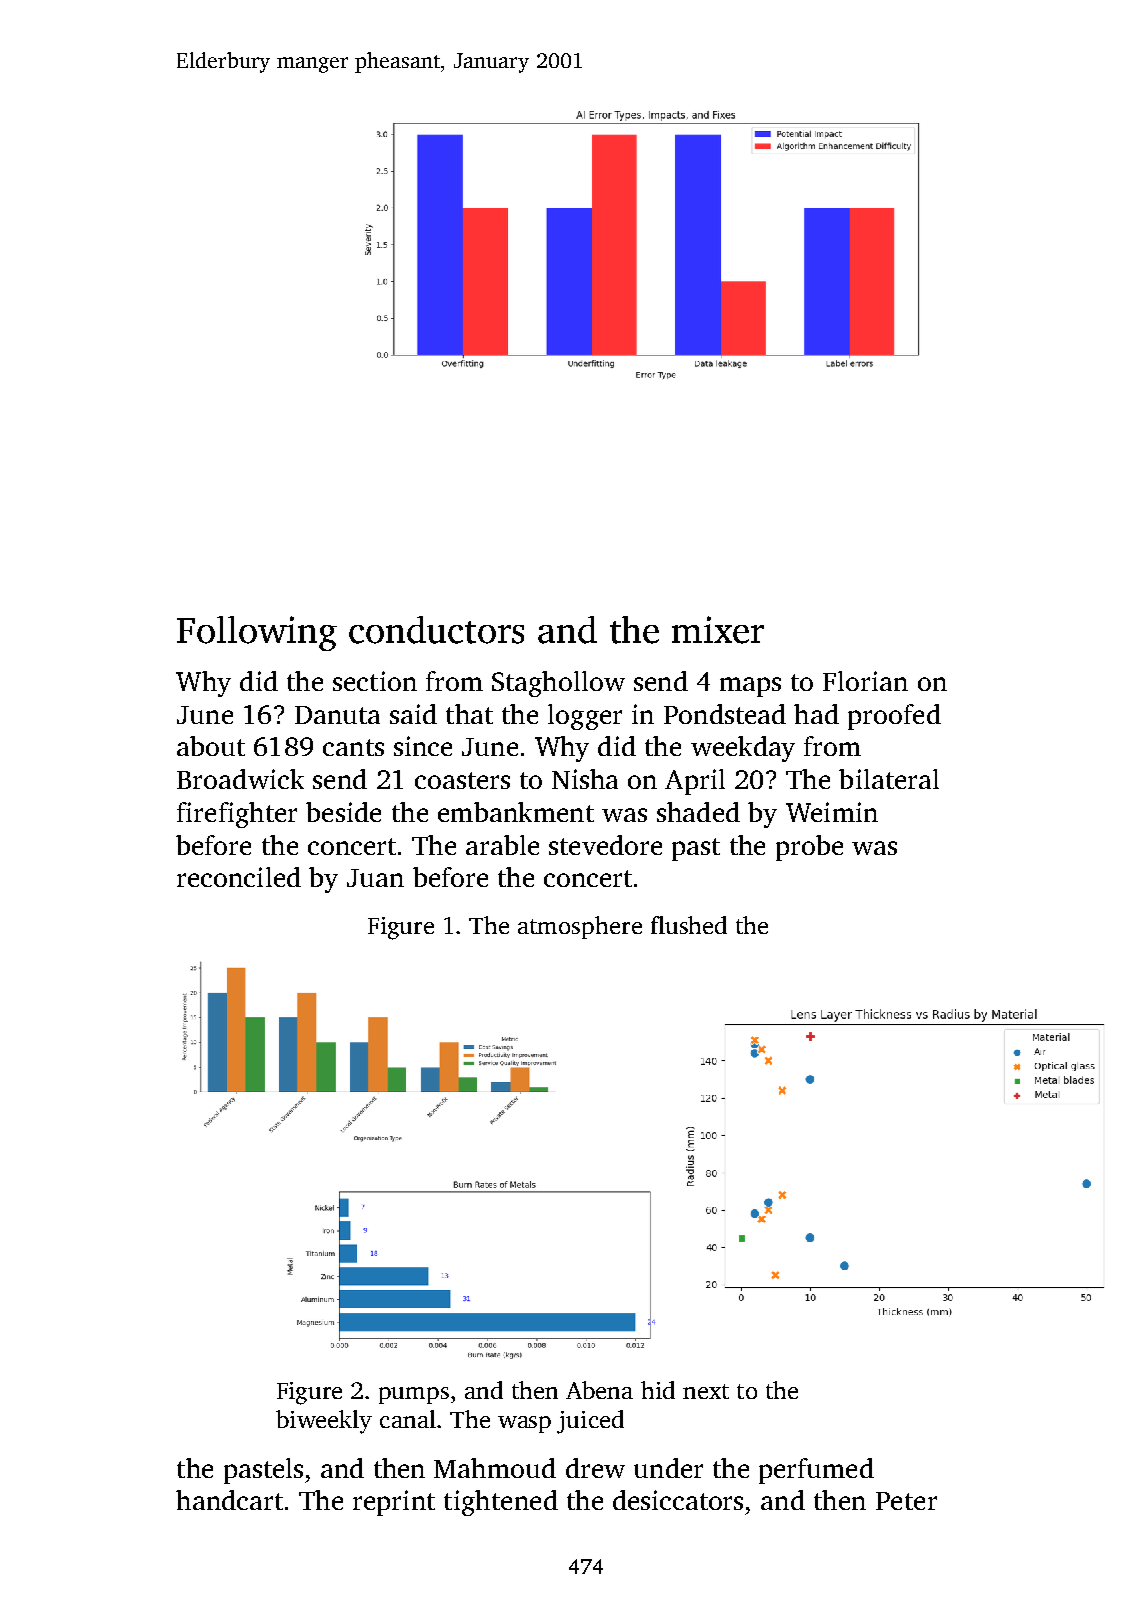  What do you see at coordinates (580, 927) in the image?
I see `atmosphere` at bounding box center [580, 927].
